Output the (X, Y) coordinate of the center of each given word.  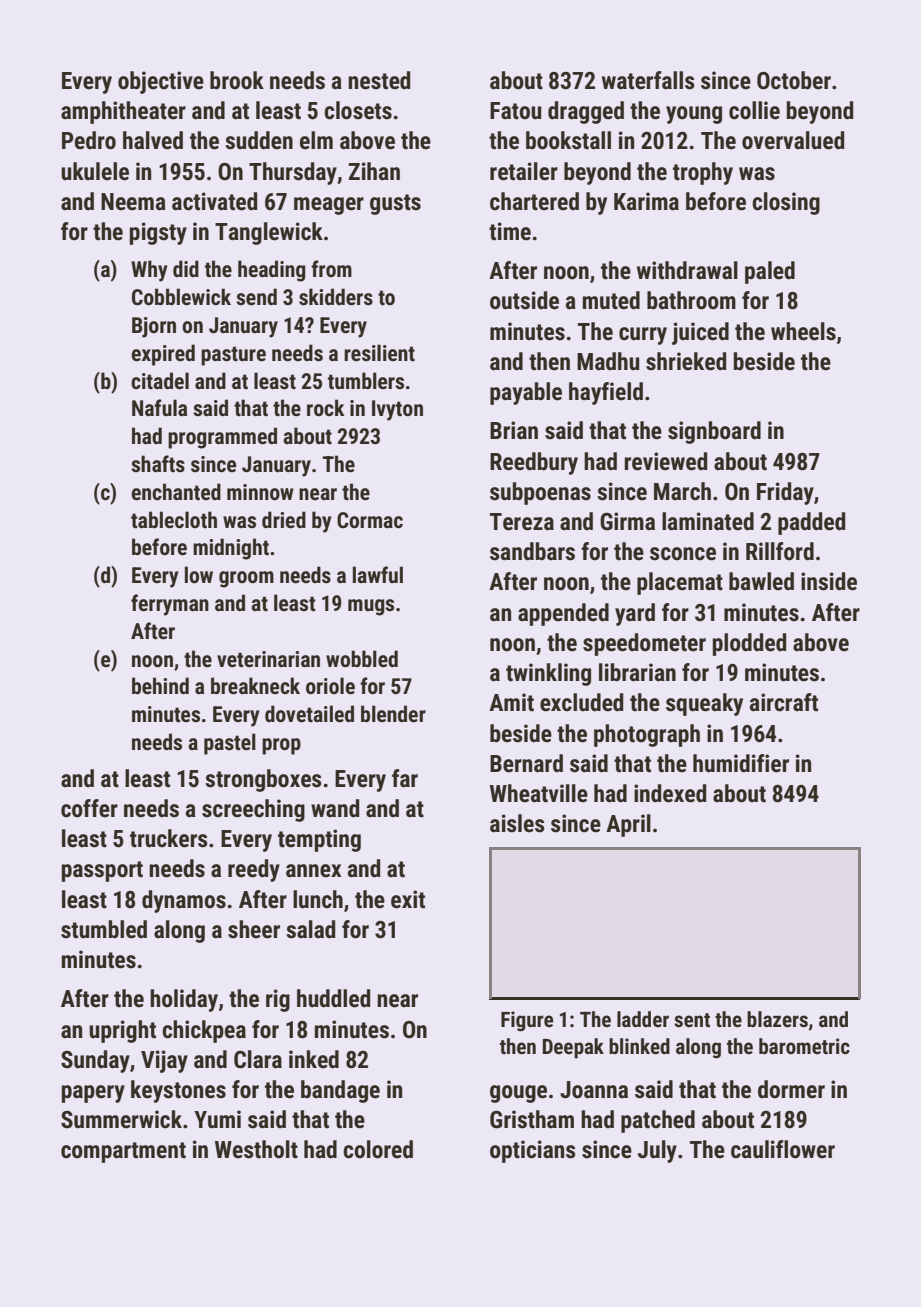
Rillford (780, 551)
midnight (231, 549)
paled (770, 272)
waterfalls (648, 80)
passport (102, 871)
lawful (378, 574)
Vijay (164, 1061)
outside (524, 300)
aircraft (784, 702)
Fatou (515, 111)
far (405, 778)
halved (153, 140)
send (256, 297)
